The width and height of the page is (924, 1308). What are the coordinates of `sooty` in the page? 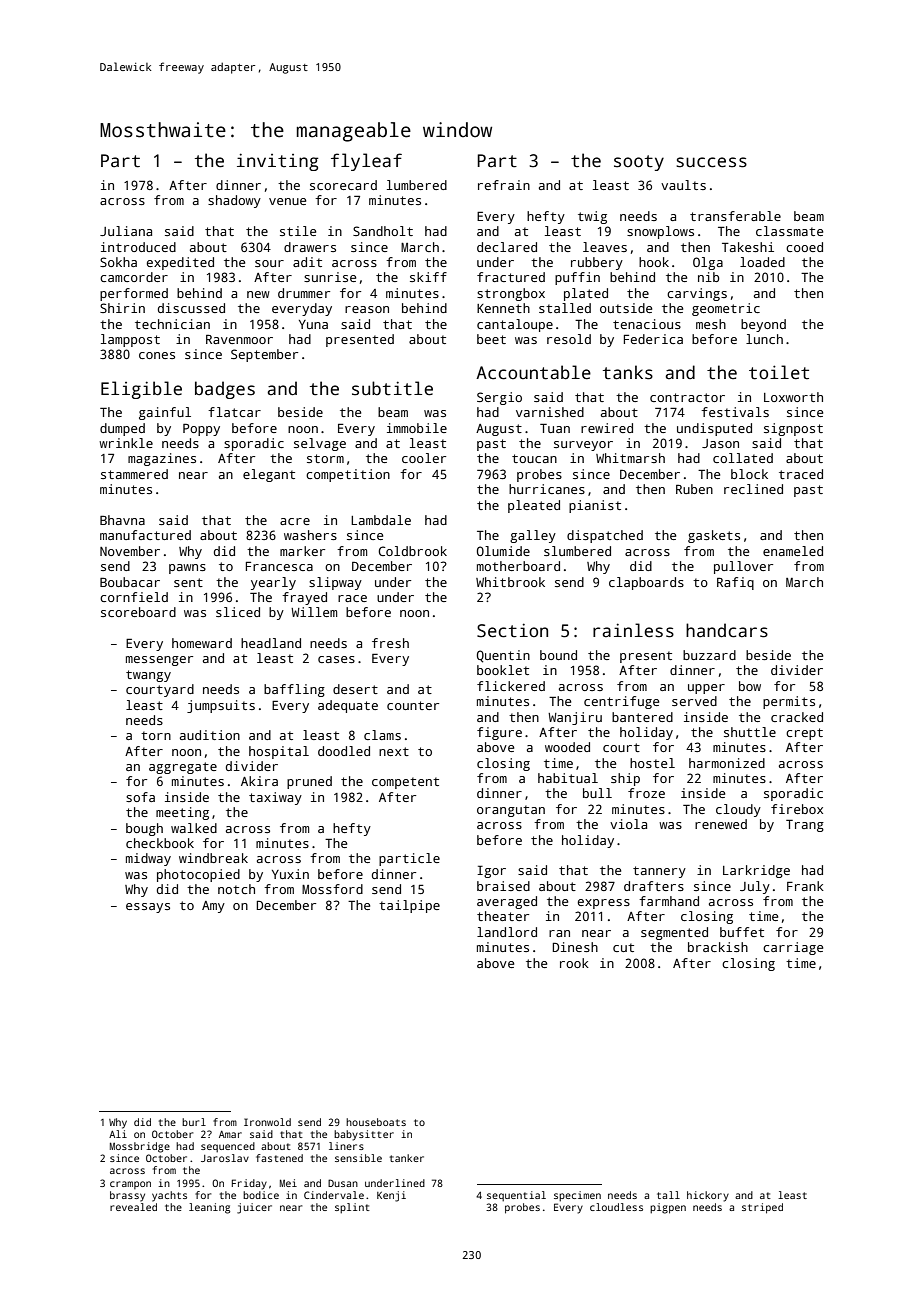 It's located at (639, 163).
